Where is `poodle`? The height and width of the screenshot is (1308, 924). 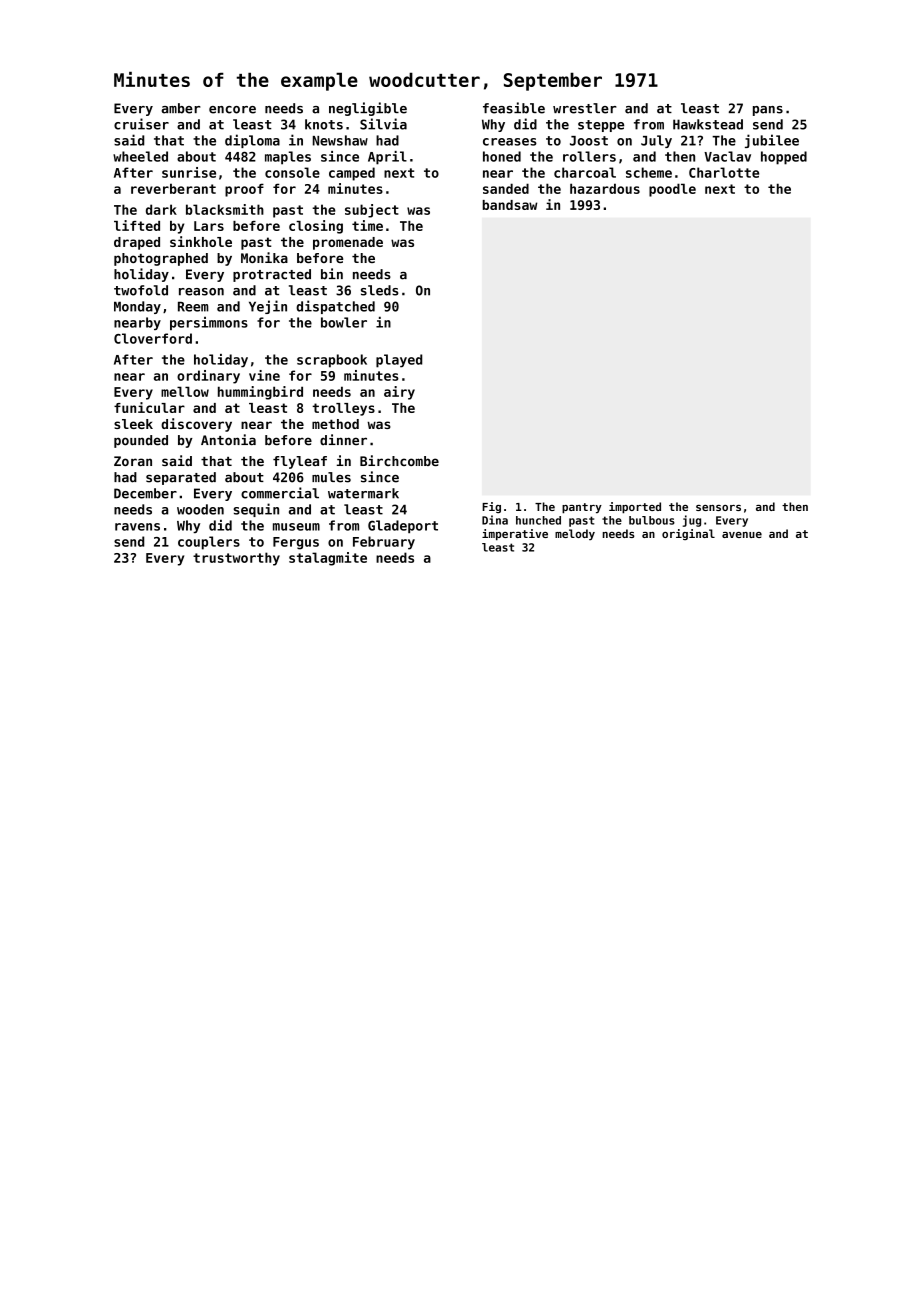 poodle is located at coordinates (672, 190).
